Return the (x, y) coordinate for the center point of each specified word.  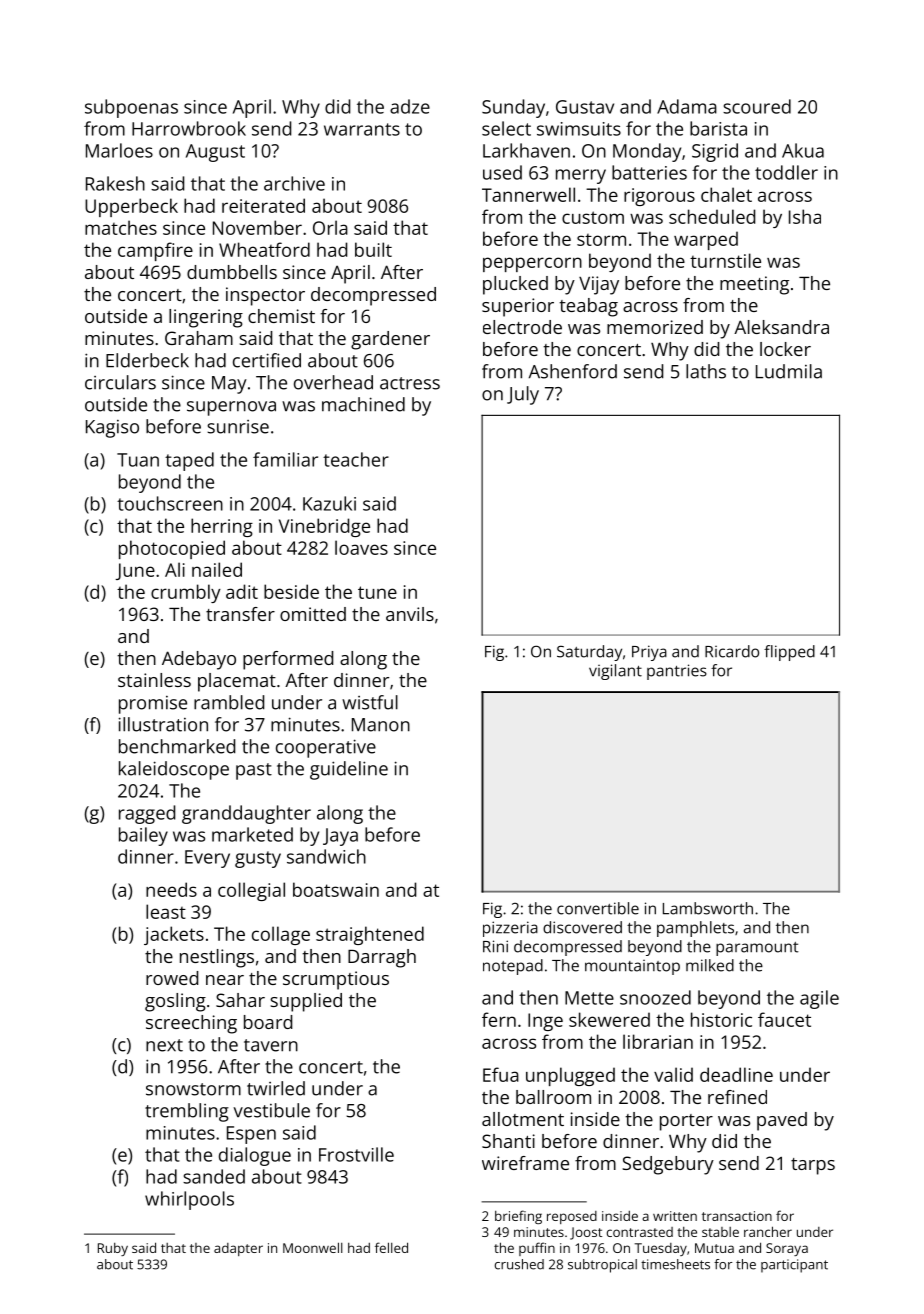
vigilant (615, 672)
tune (377, 592)
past (254, 771)
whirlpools (189, 1200)
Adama (687, 106)
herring (222, 527)
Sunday (513, 108)
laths (706, 371)
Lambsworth (708, 908)
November (257, 227)
